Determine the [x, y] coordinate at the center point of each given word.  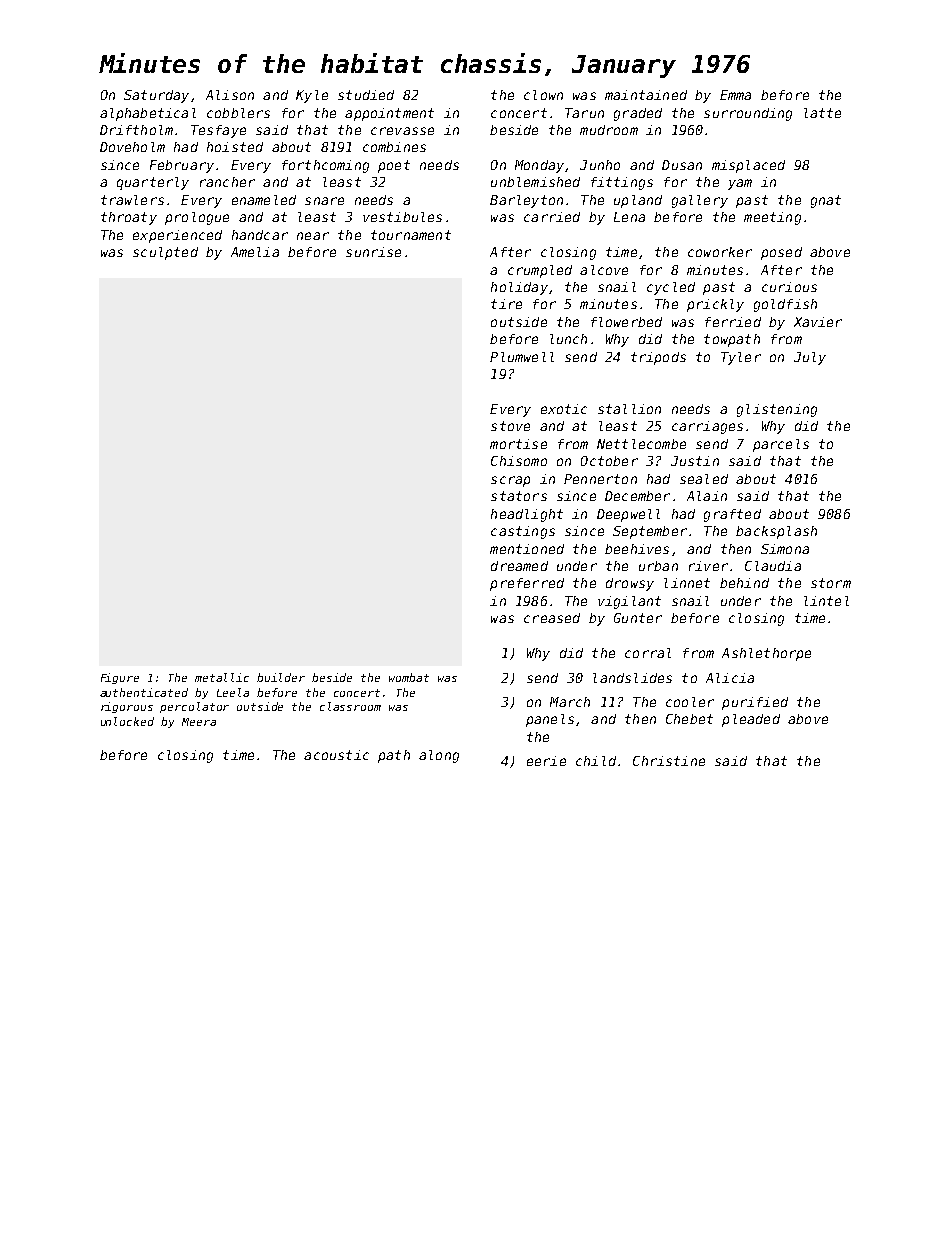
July [810, 358]
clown [543, 95]
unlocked [127, 721]
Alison [230, 95]
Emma [735, 95]
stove [510, 426]
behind [744, 583]
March [570, 702]
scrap [510, 481]
